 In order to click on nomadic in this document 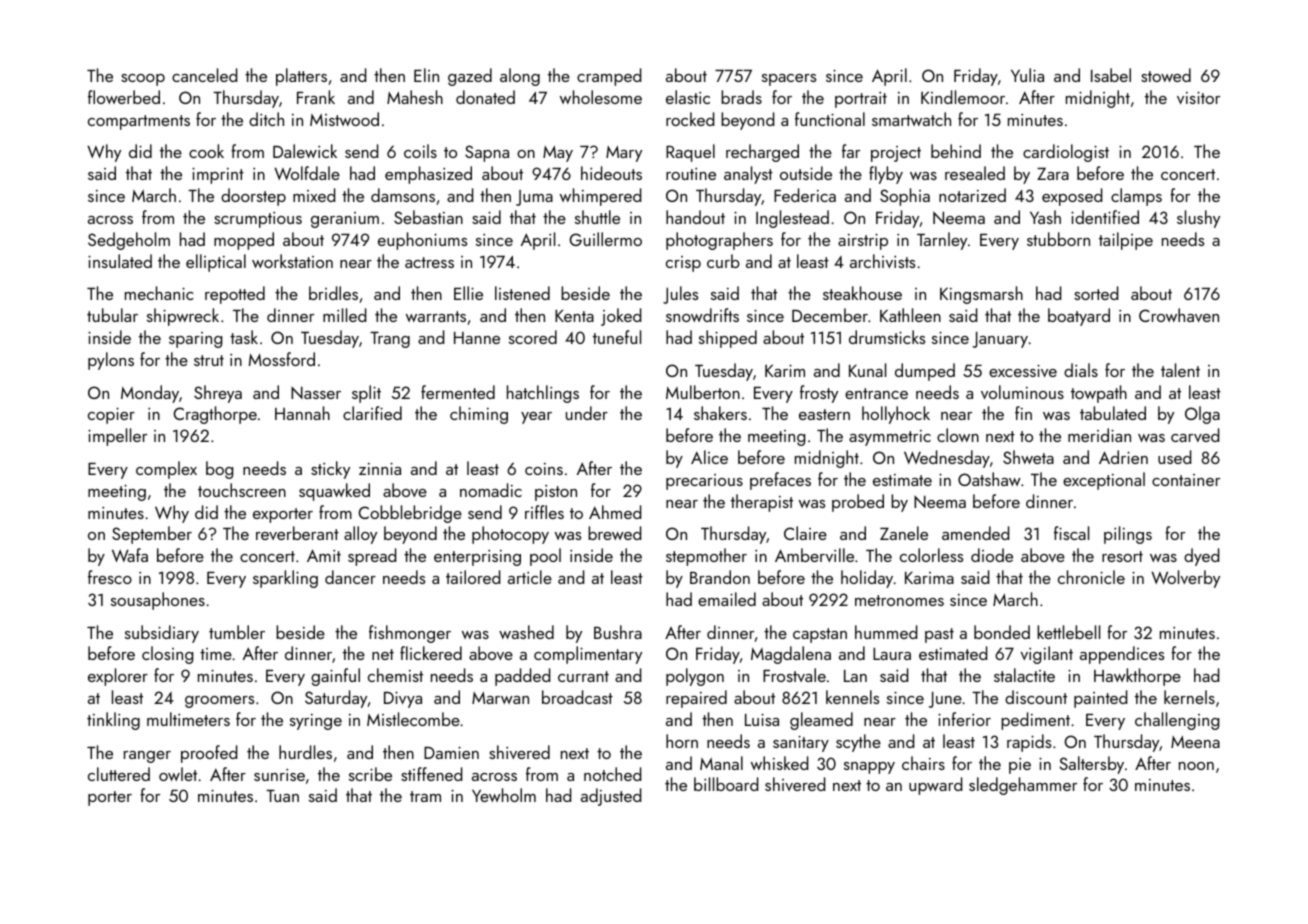, I will do `click(491, 490)`.
